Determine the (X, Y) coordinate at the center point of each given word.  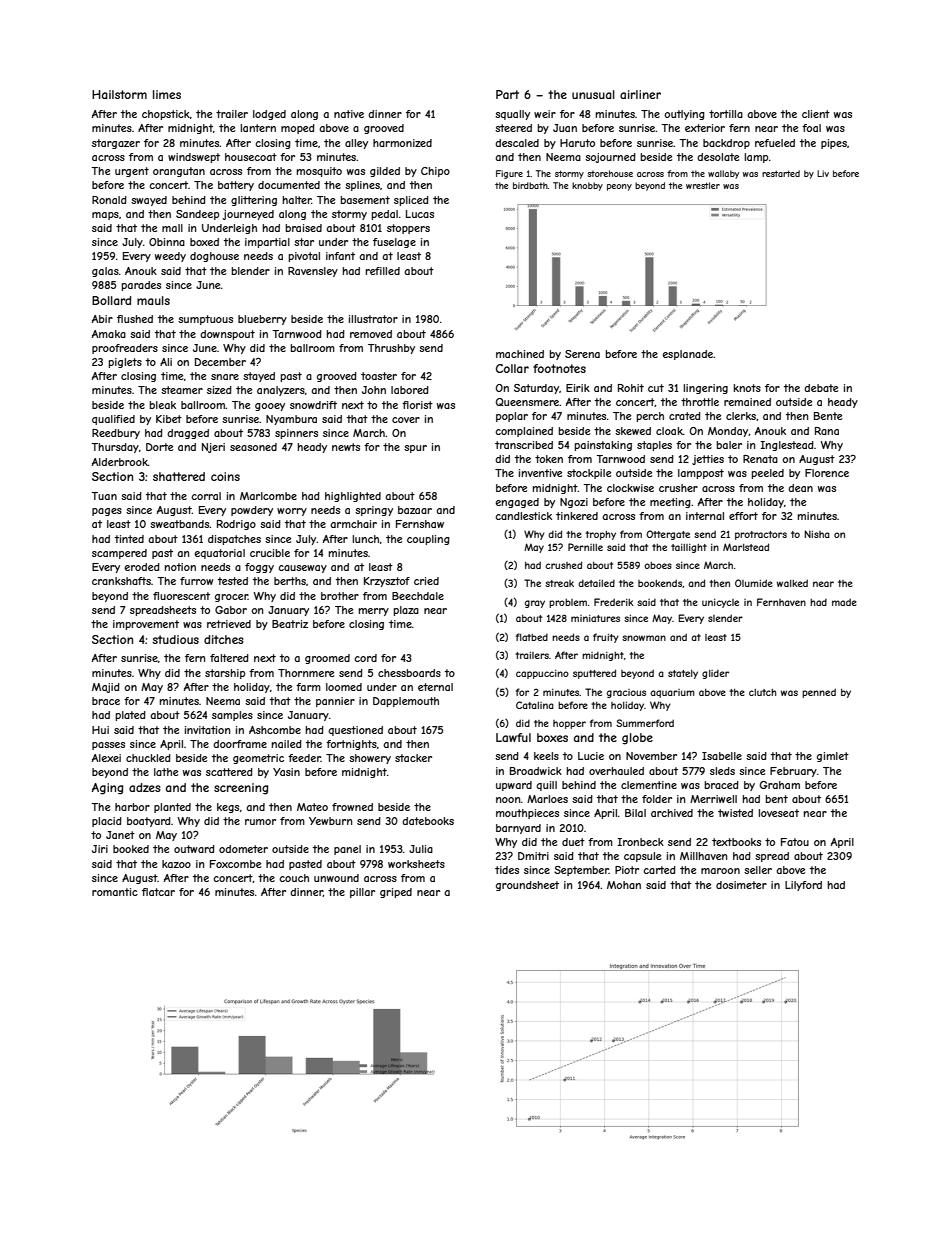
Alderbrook (120, 462)
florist (417, 405)
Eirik (578, 388)
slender (725, 618)
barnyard (518, 829)
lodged (269, 115)
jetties (708, 460)
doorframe (240, 744)
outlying (684, 115)
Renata (760, 459)
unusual (593, 94)
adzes (145, 787)
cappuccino (542, 674)
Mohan (624, 885)
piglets (125, 363)
